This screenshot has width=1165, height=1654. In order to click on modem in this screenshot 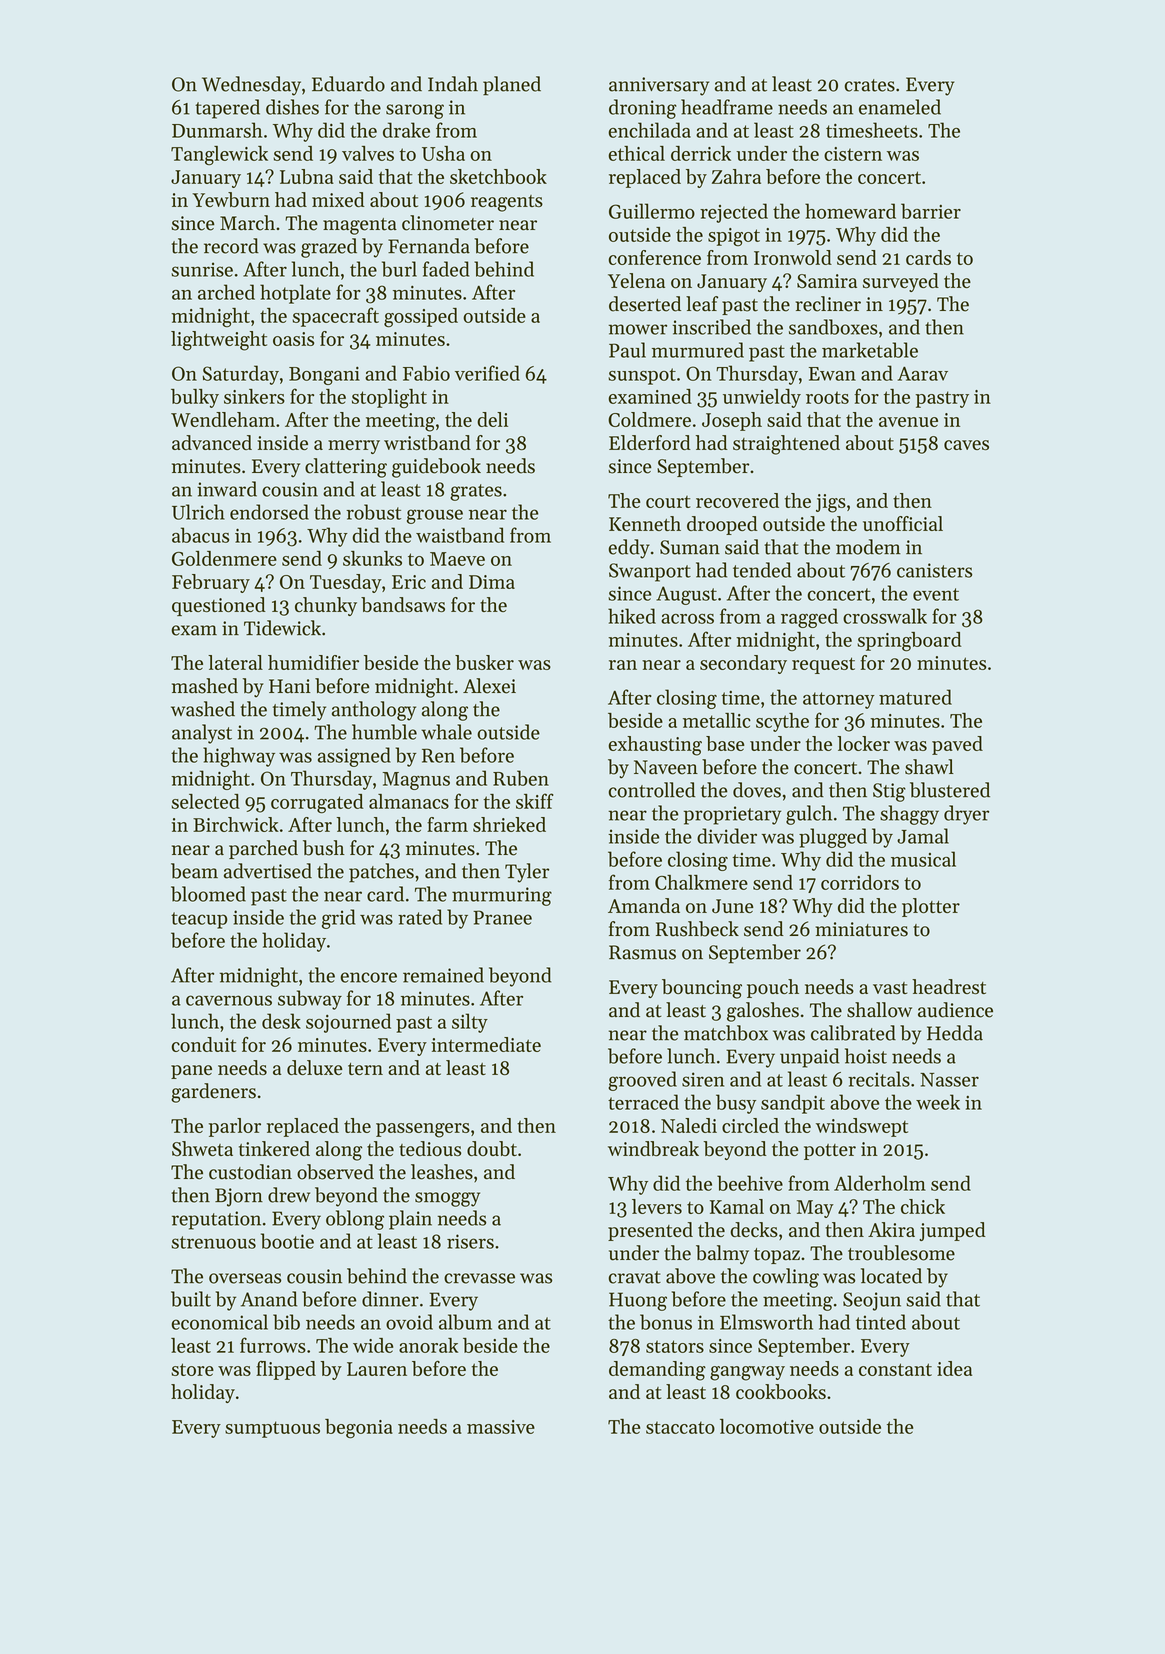, I will do `click(868, 547)`.
